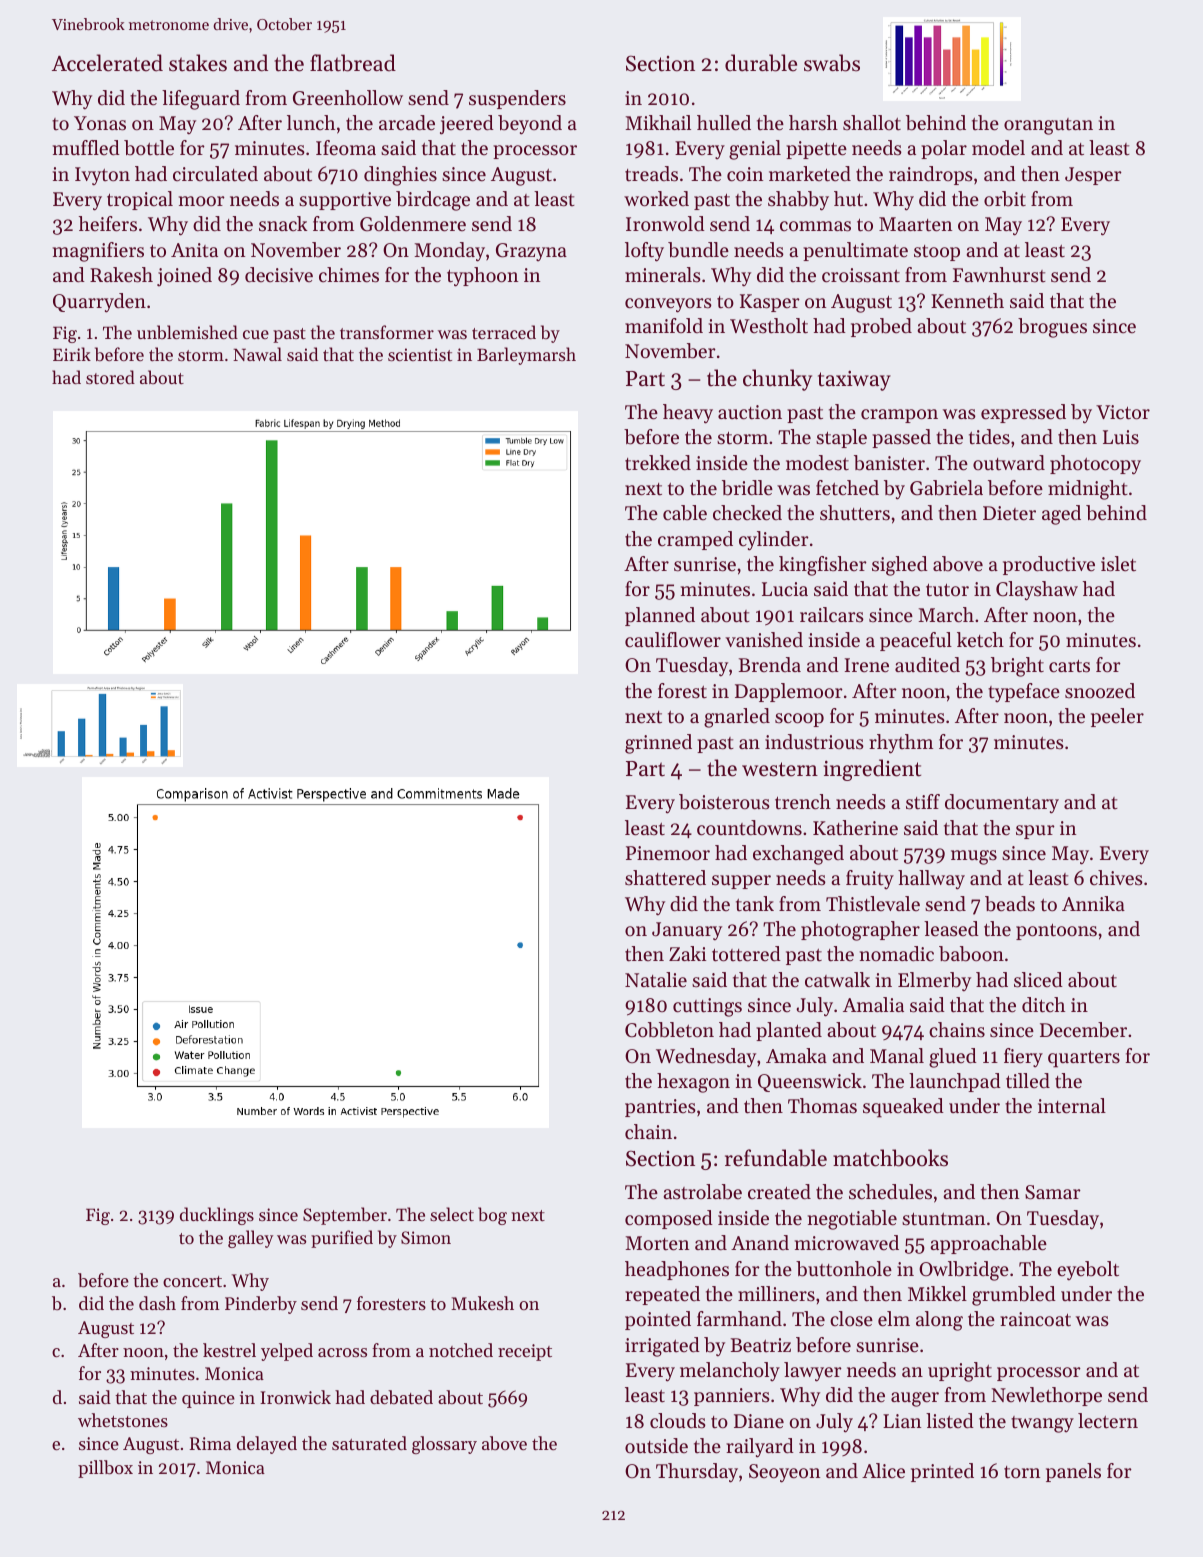 The width and height of the screenshot is (1203, 1557). Describe the element at coordinates (897, 954) in the screenshot. I see `nomadic` at that location.
